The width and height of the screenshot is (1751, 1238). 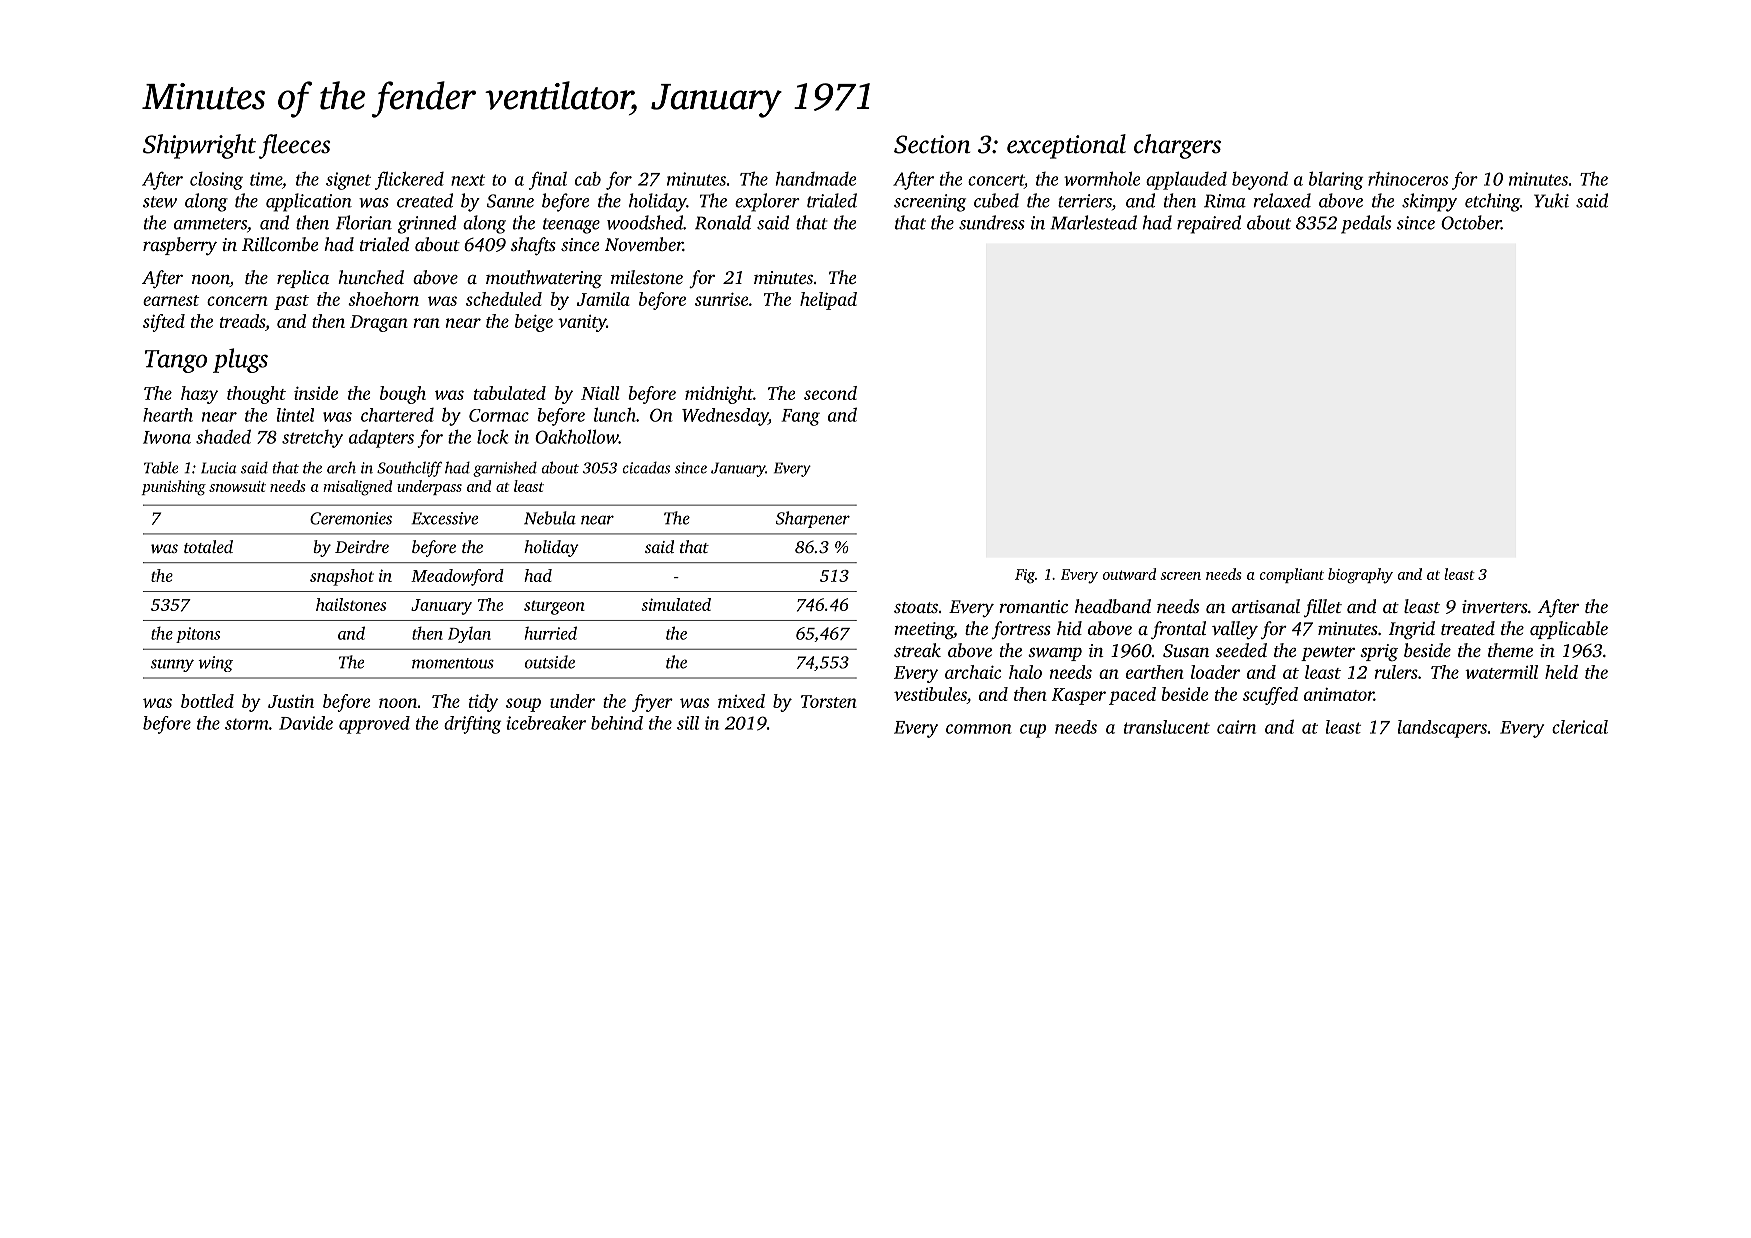 What do you see at coordinates (172, 665) in the screenshot?
I see `sunny` at bounding box center [172, 665].
